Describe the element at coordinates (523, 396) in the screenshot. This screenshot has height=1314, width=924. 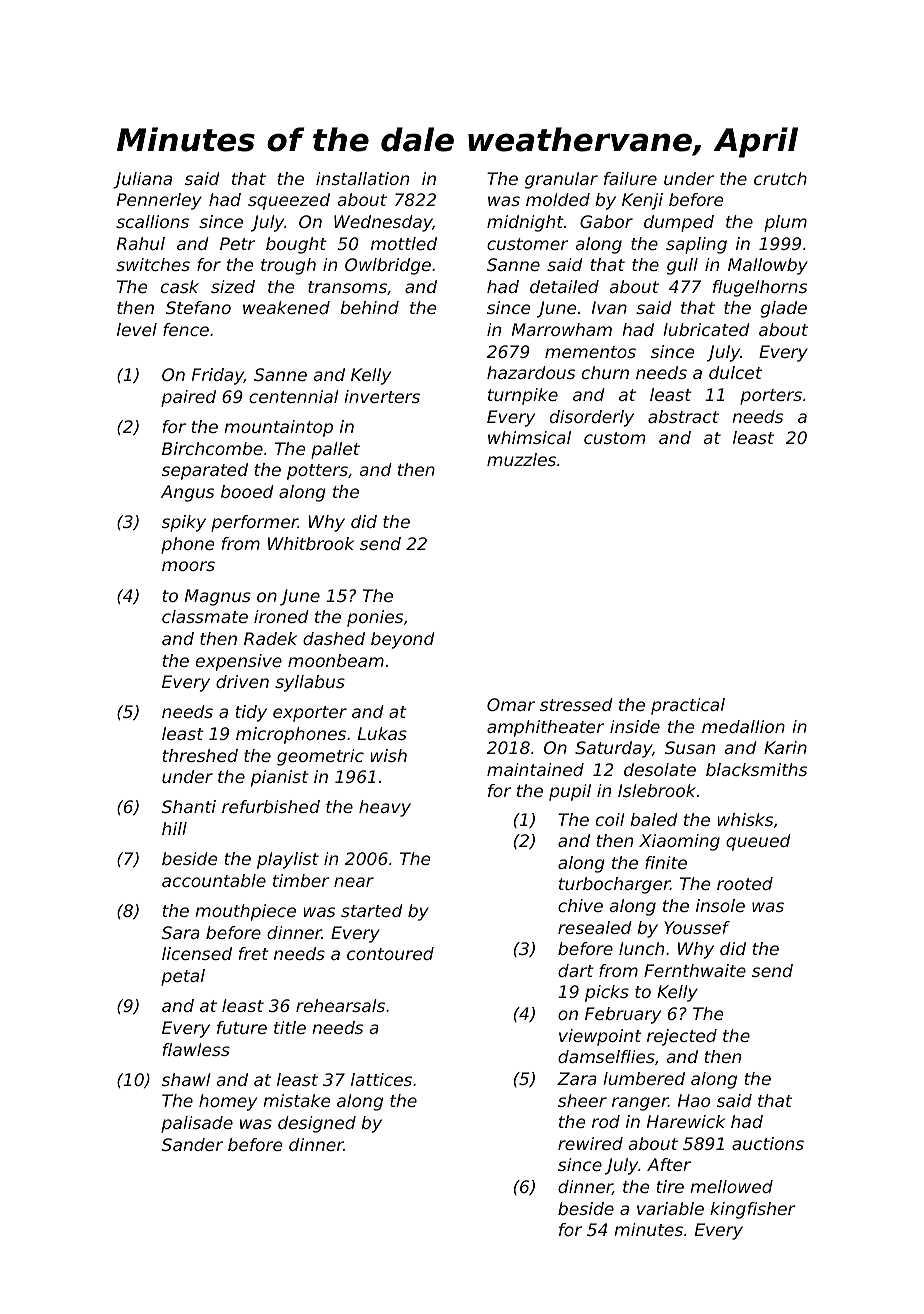
I see `turnpike` at that location.
